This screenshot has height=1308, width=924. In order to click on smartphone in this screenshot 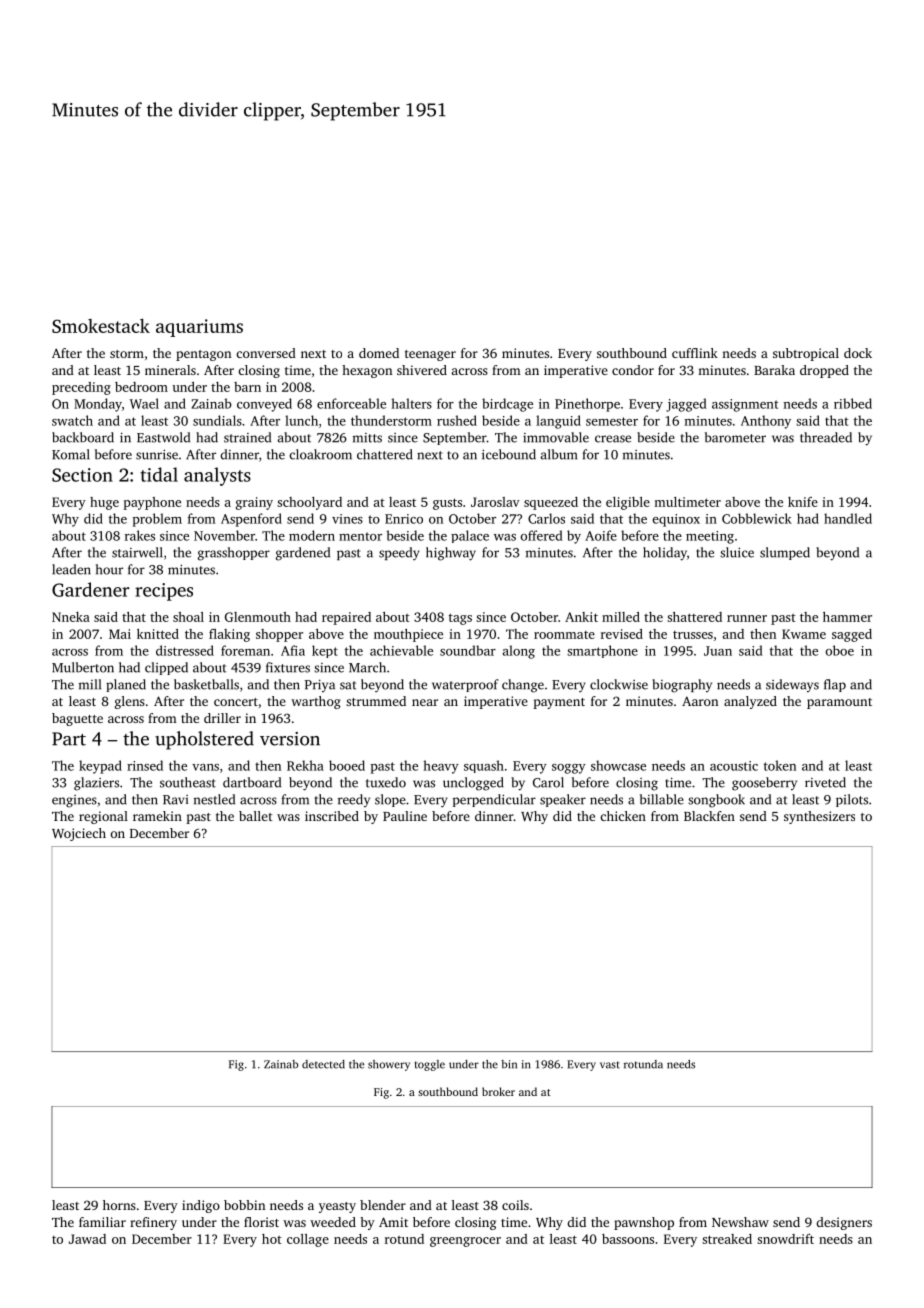, I will do `click(602, 651)`.
